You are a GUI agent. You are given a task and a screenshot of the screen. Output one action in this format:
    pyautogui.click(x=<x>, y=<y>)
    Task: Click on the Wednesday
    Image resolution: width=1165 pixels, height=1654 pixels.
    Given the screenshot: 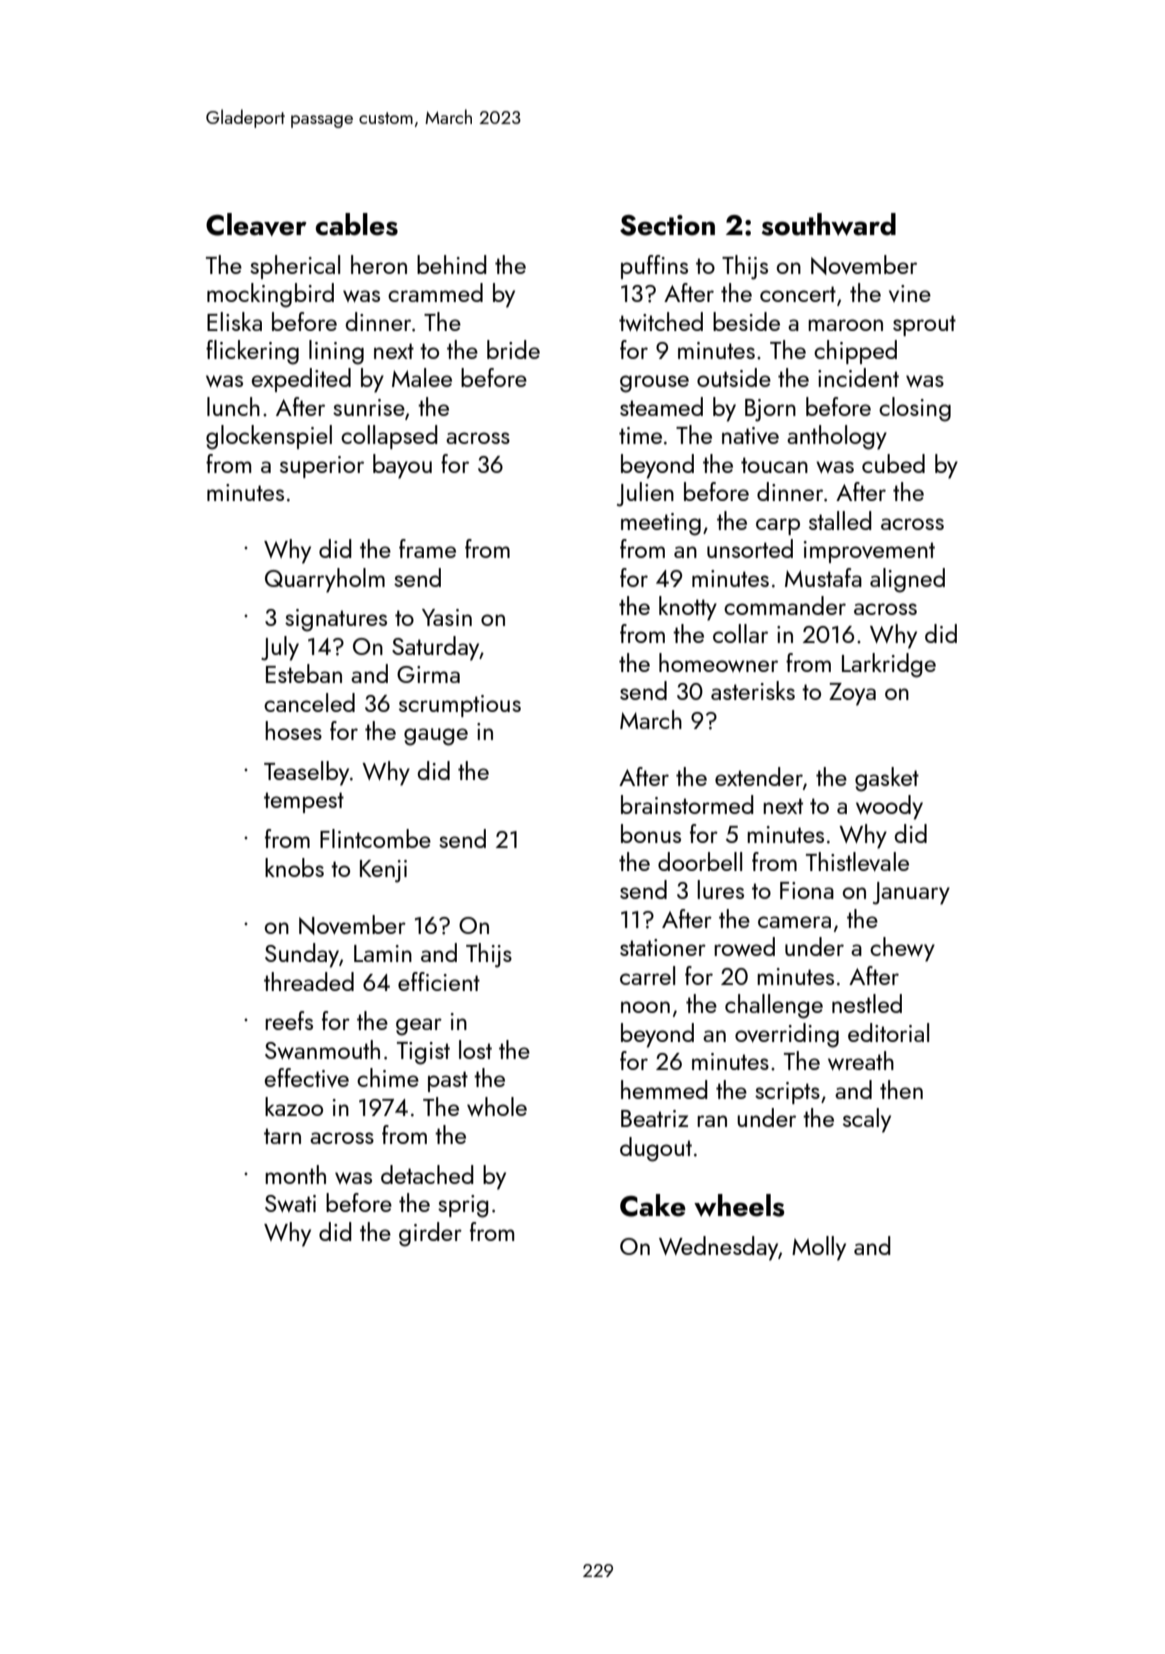 What is the action you would take?
    pyautogui.click(x=718, y=1248)
